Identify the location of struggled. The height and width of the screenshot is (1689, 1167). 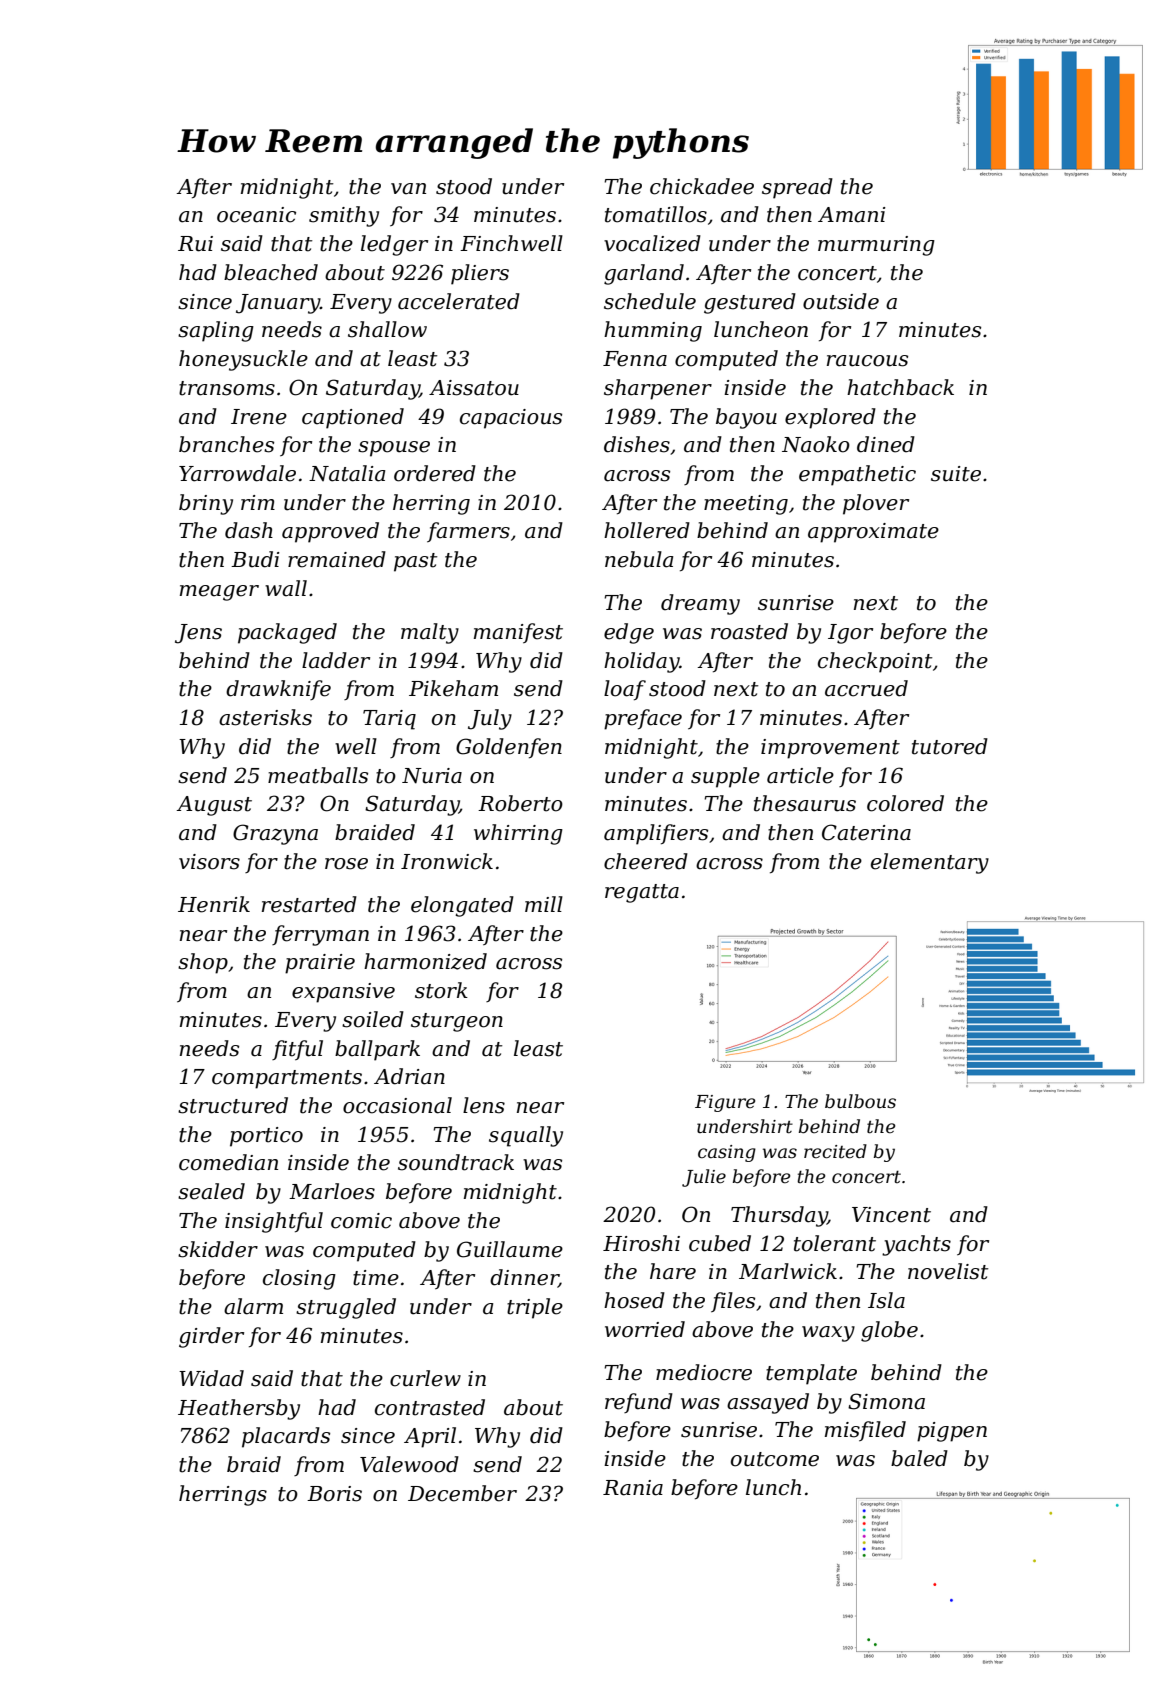
(346, 1308).
